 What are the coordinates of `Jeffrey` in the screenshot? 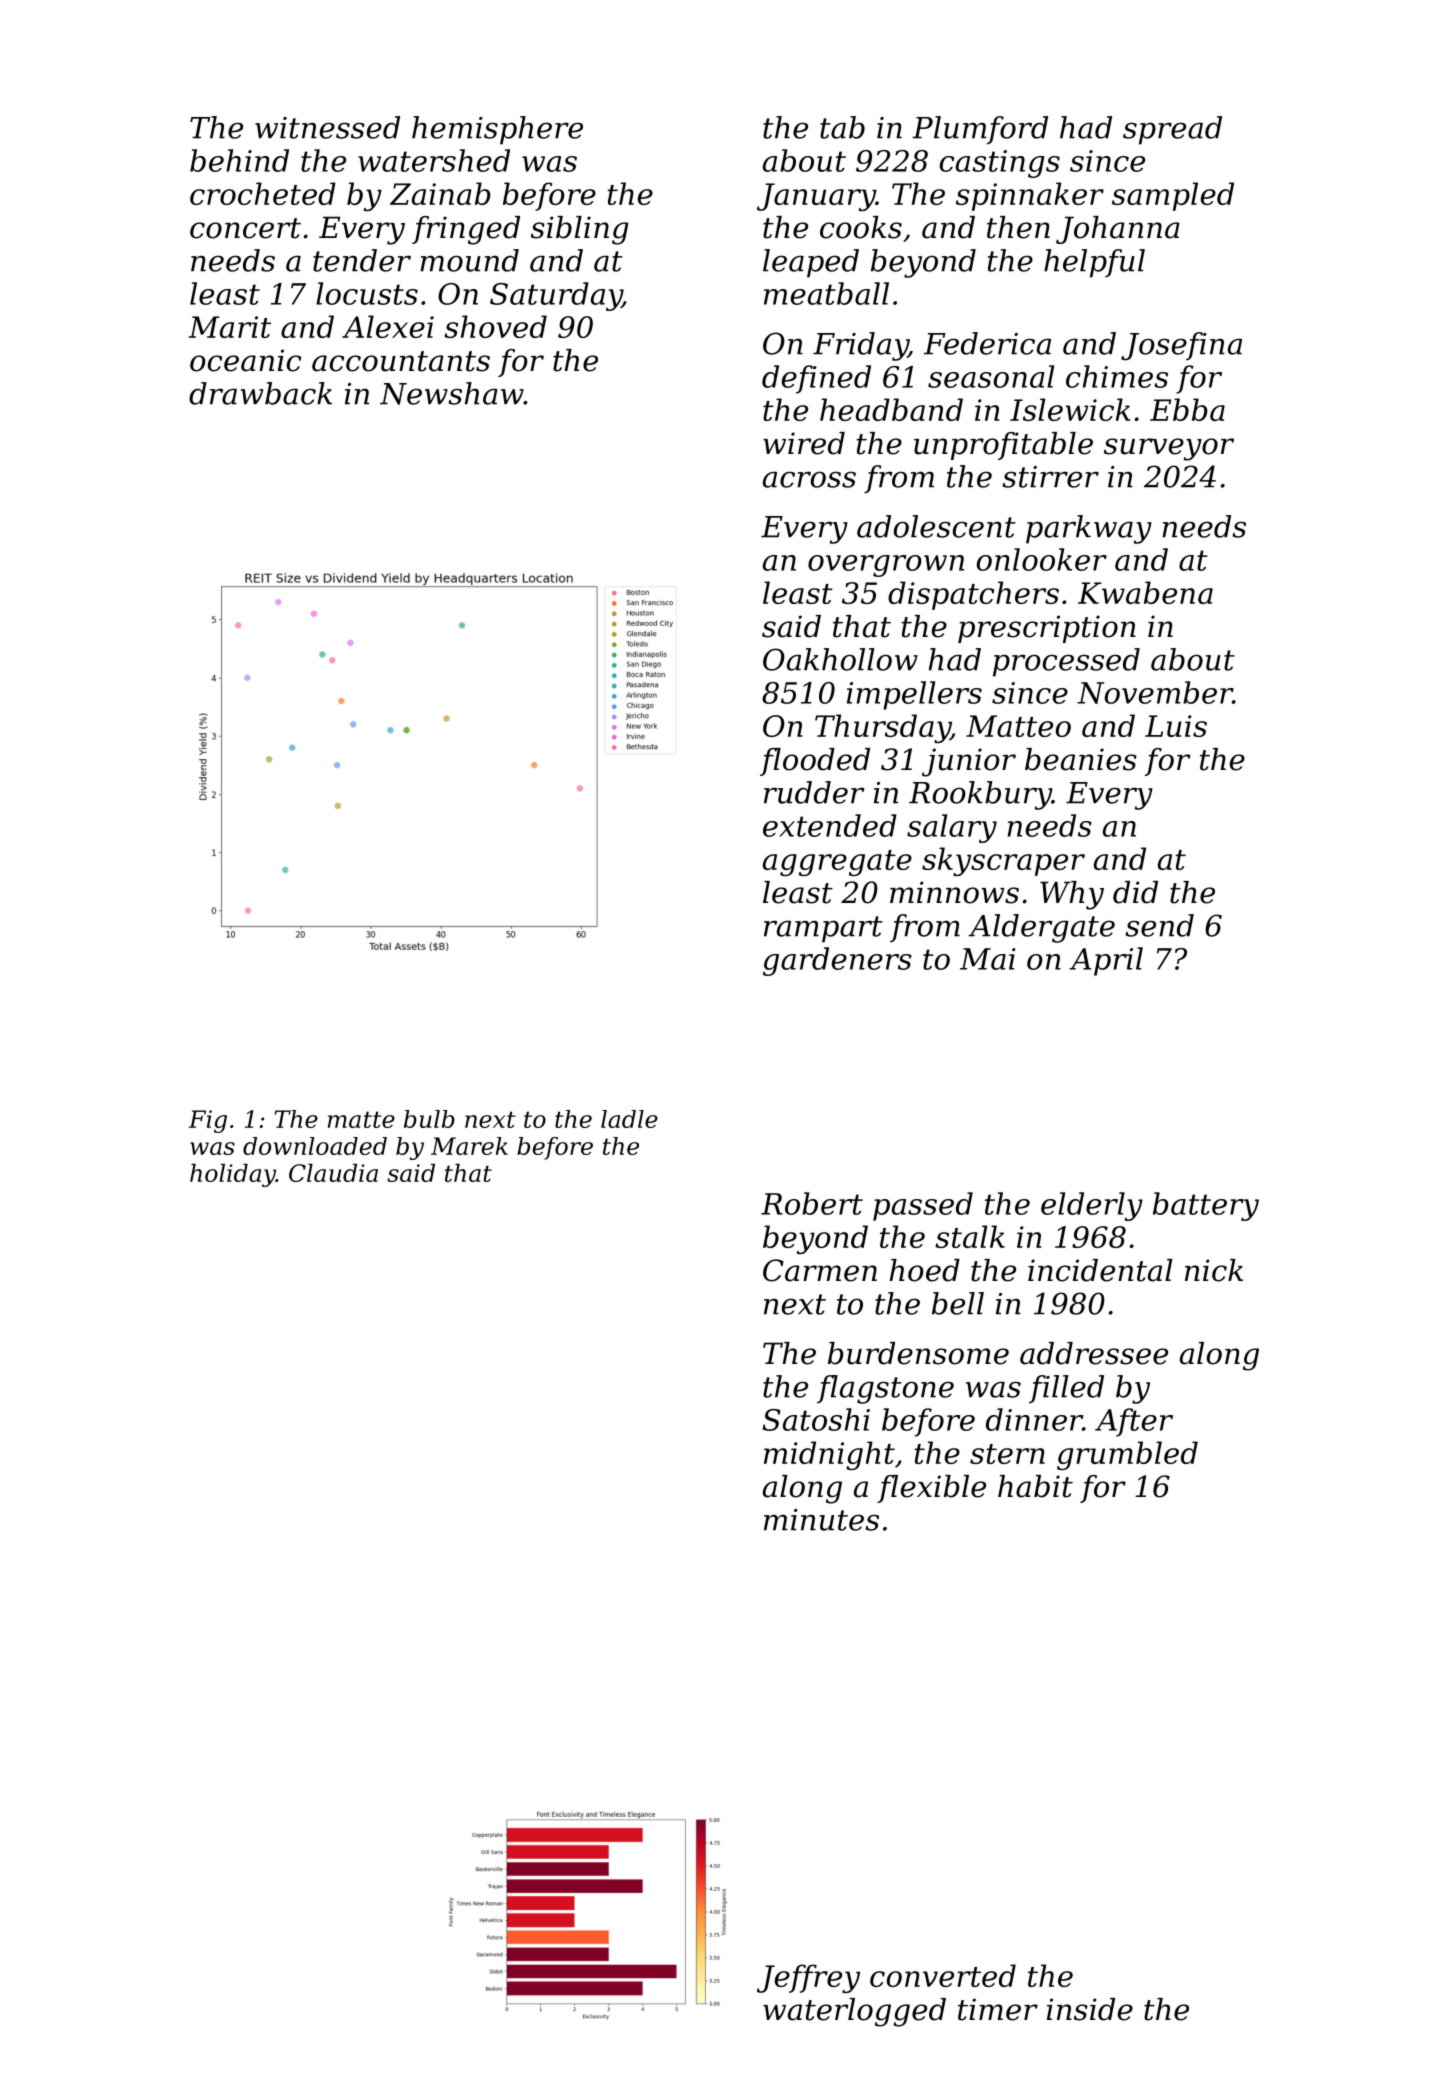 It's located at (808, 1978).
